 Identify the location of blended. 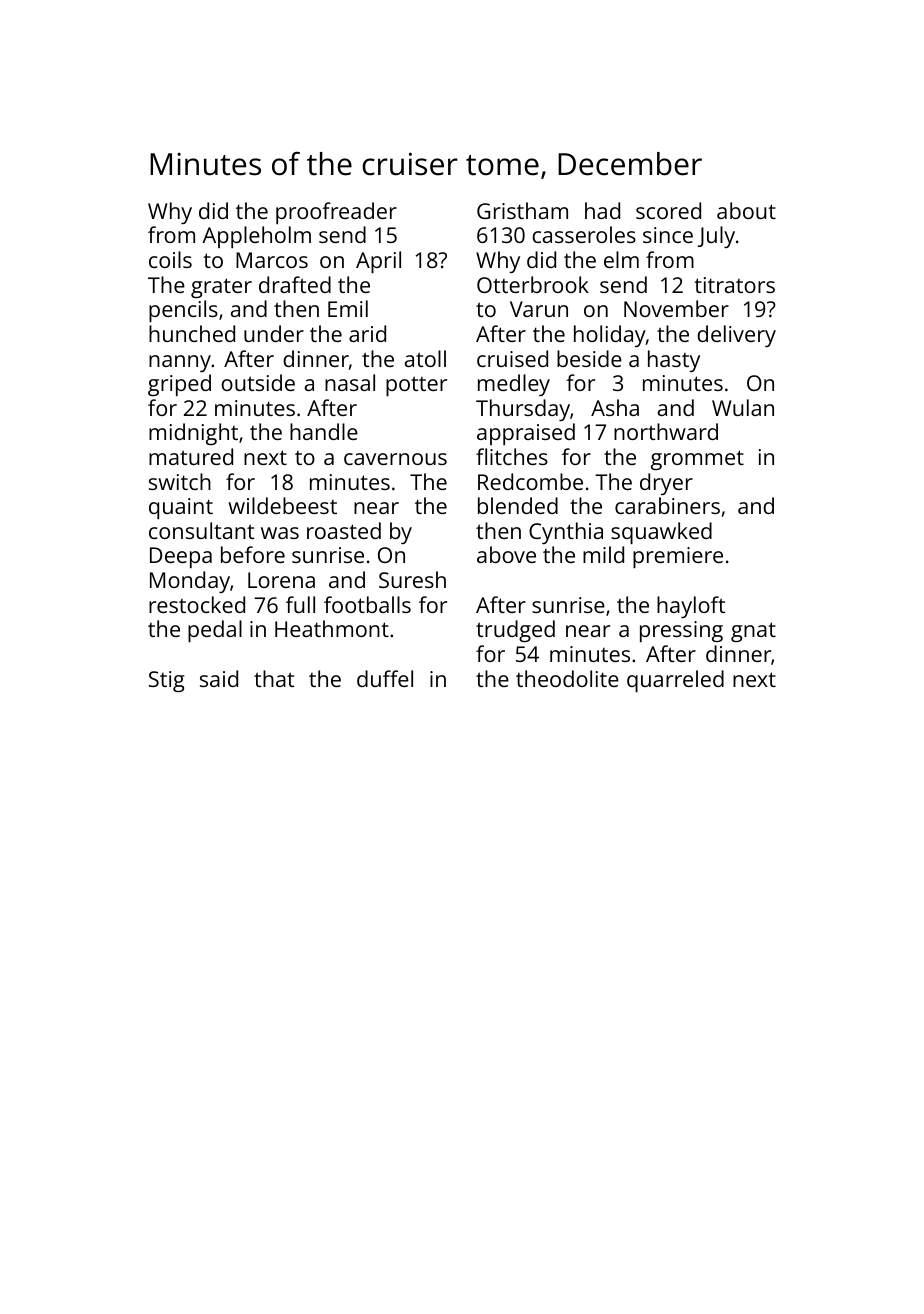
(518, 505).
